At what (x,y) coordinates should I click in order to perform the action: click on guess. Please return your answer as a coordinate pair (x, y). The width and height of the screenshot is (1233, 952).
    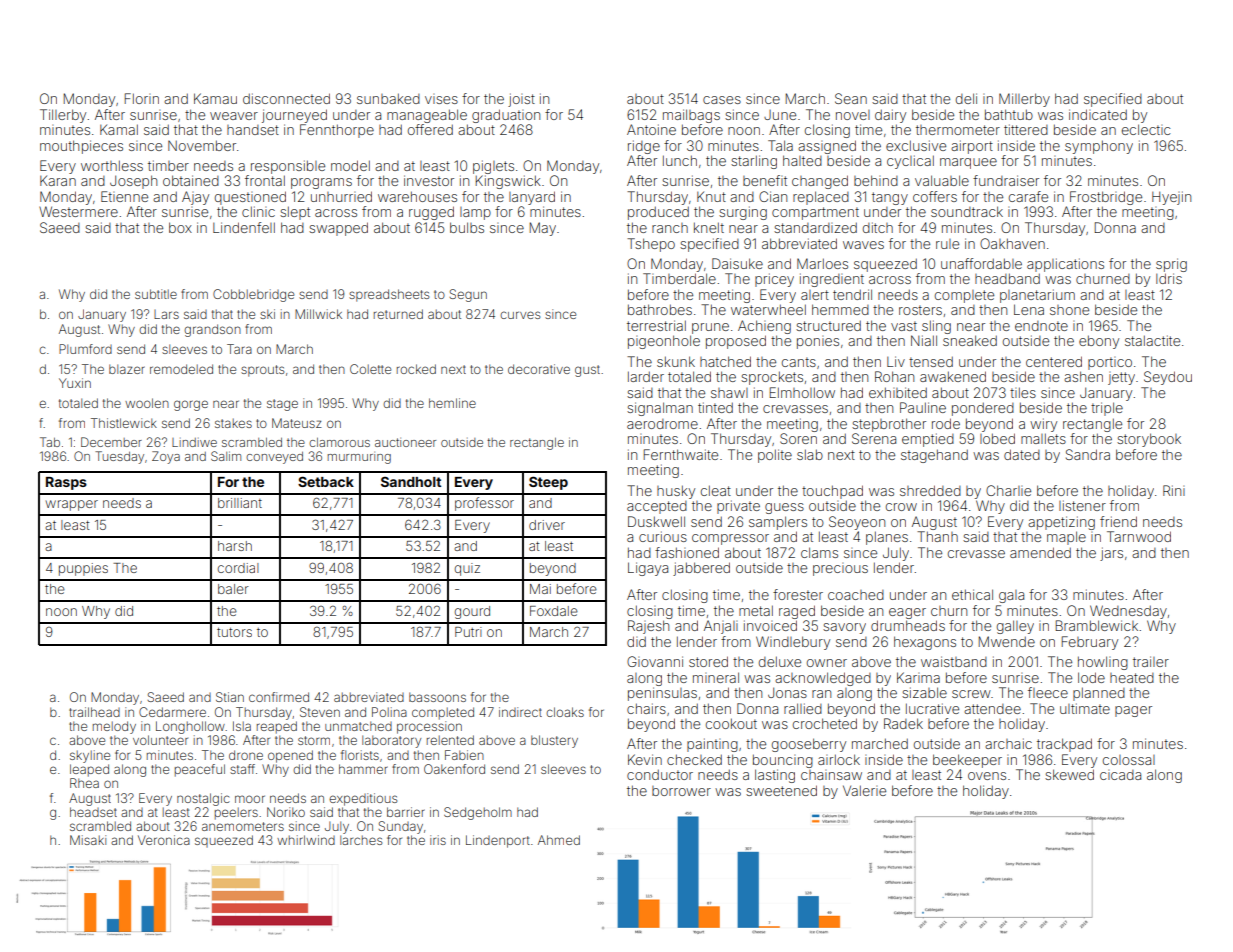
    Looking at the image, I should click on (784, 508).
